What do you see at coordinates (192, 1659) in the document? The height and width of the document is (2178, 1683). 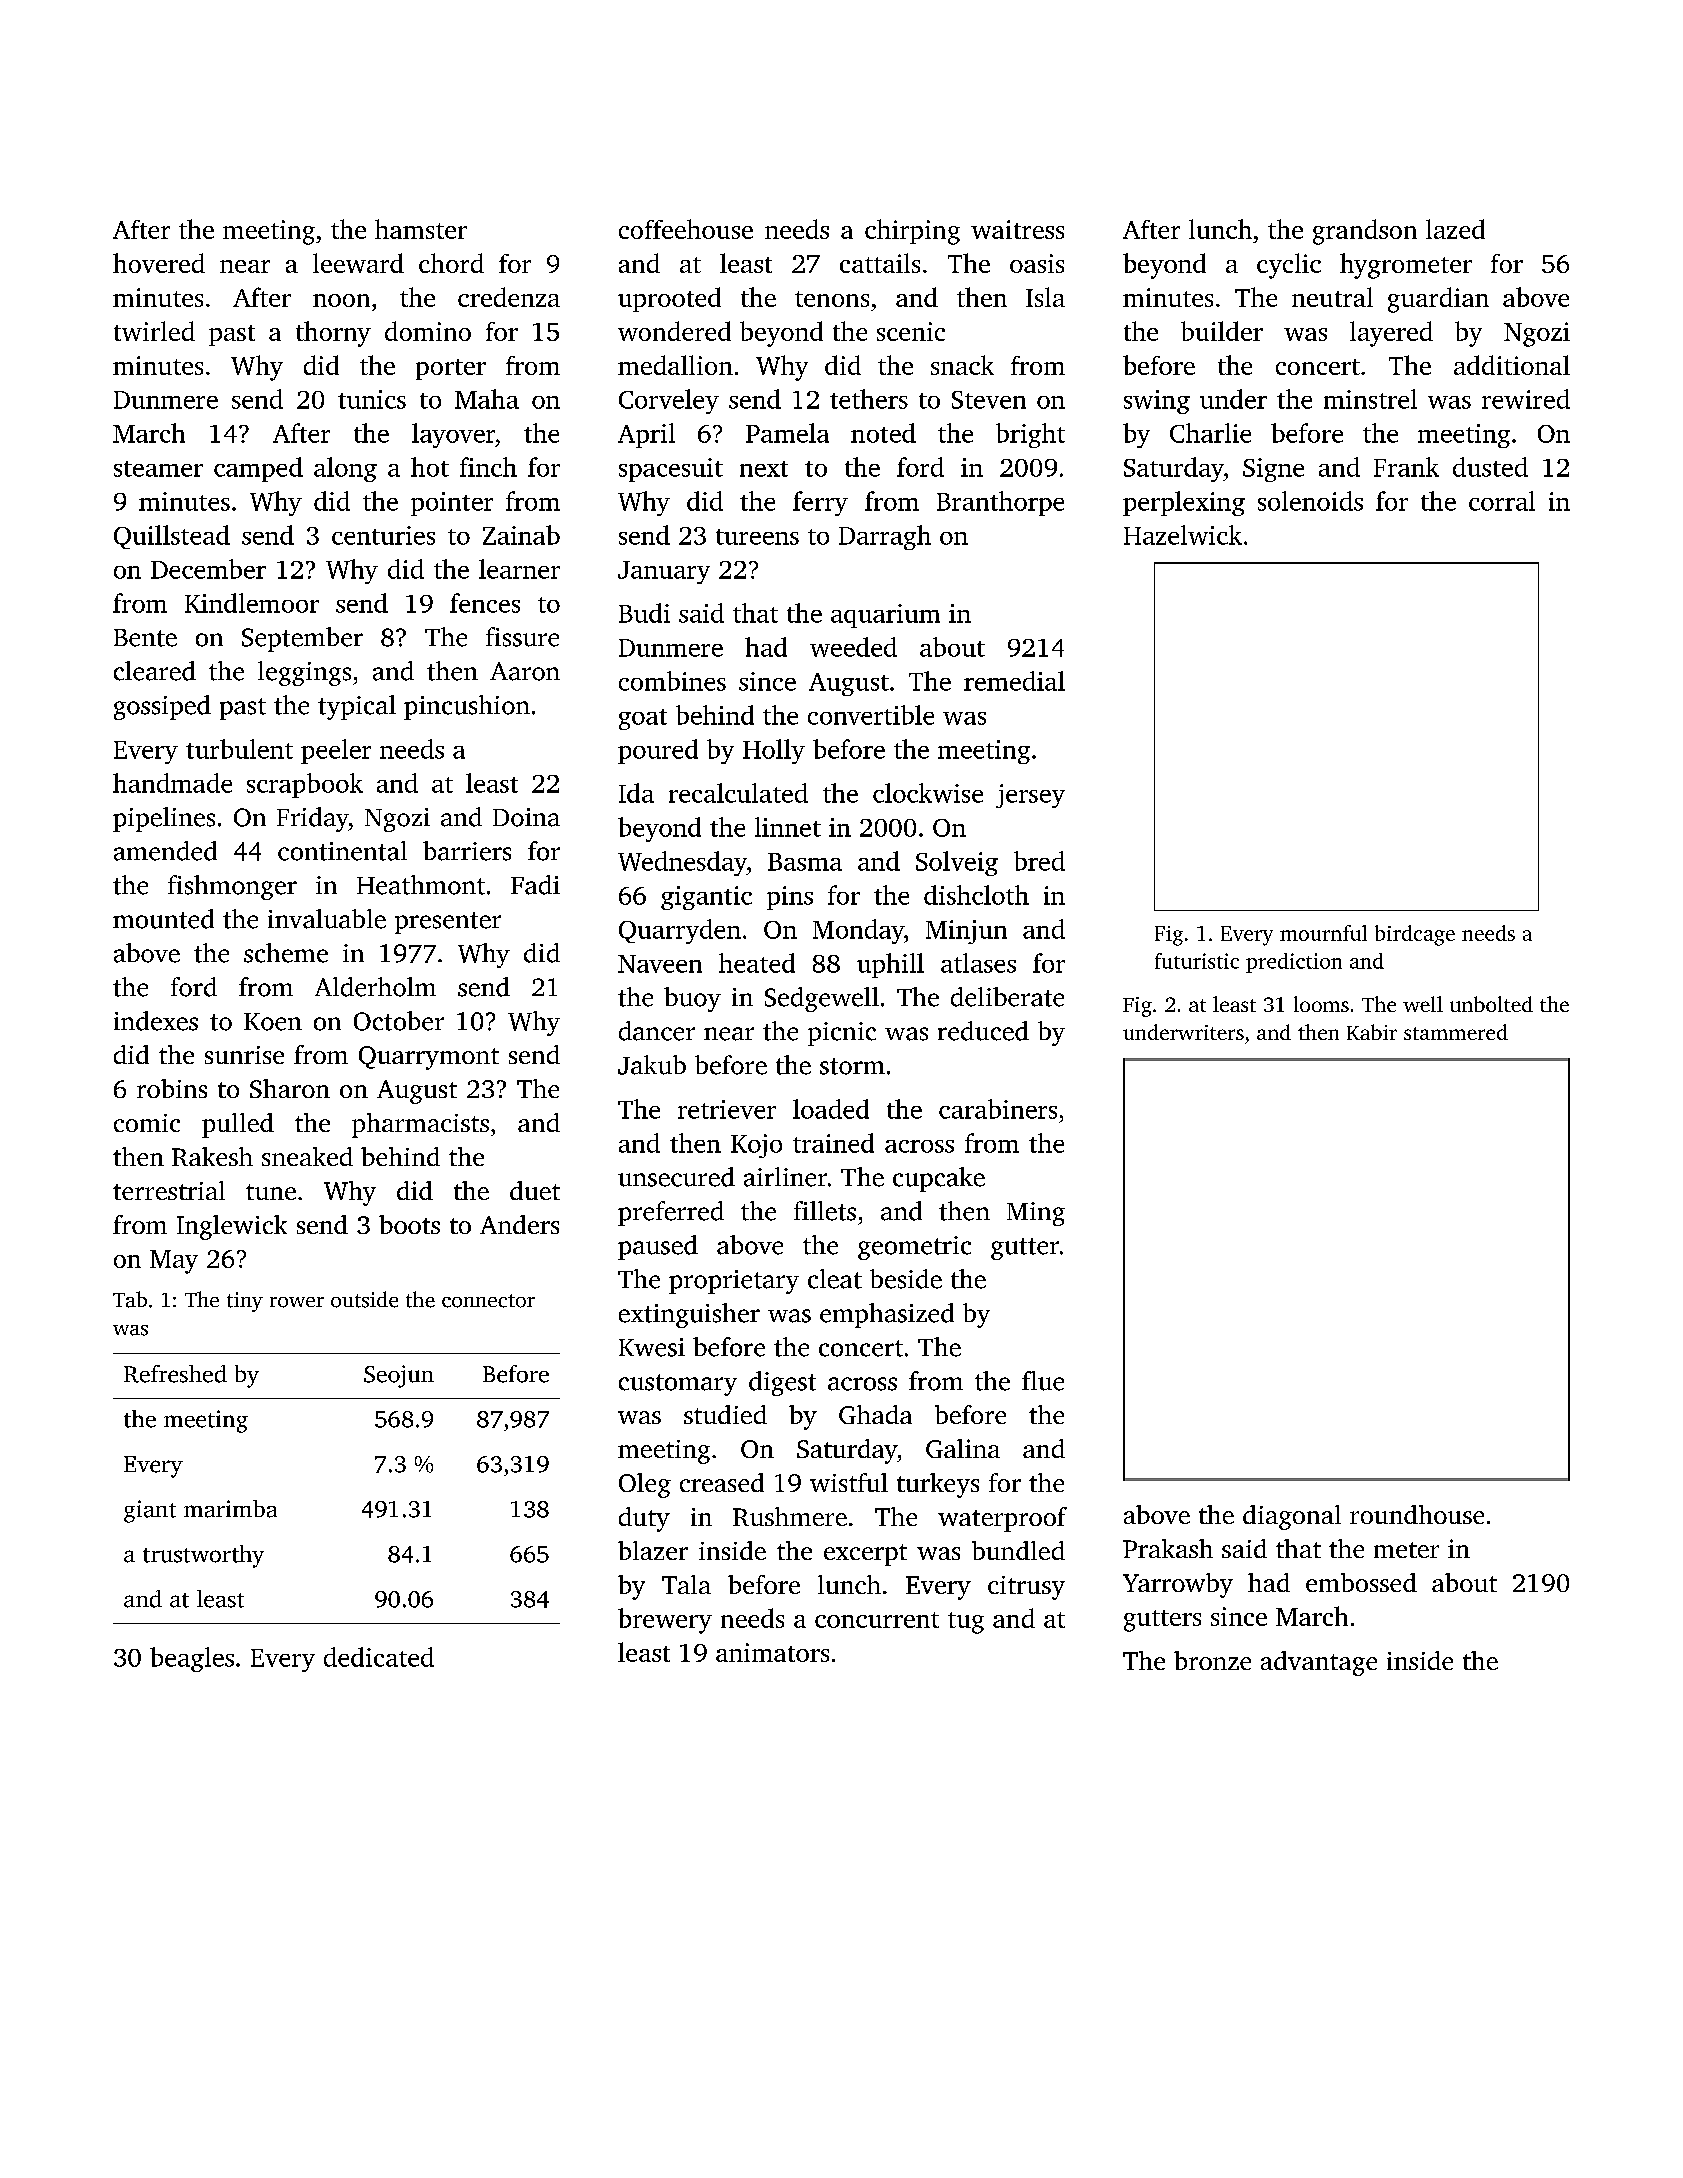 I see `beagles` at bounding box center [192, 1659].
